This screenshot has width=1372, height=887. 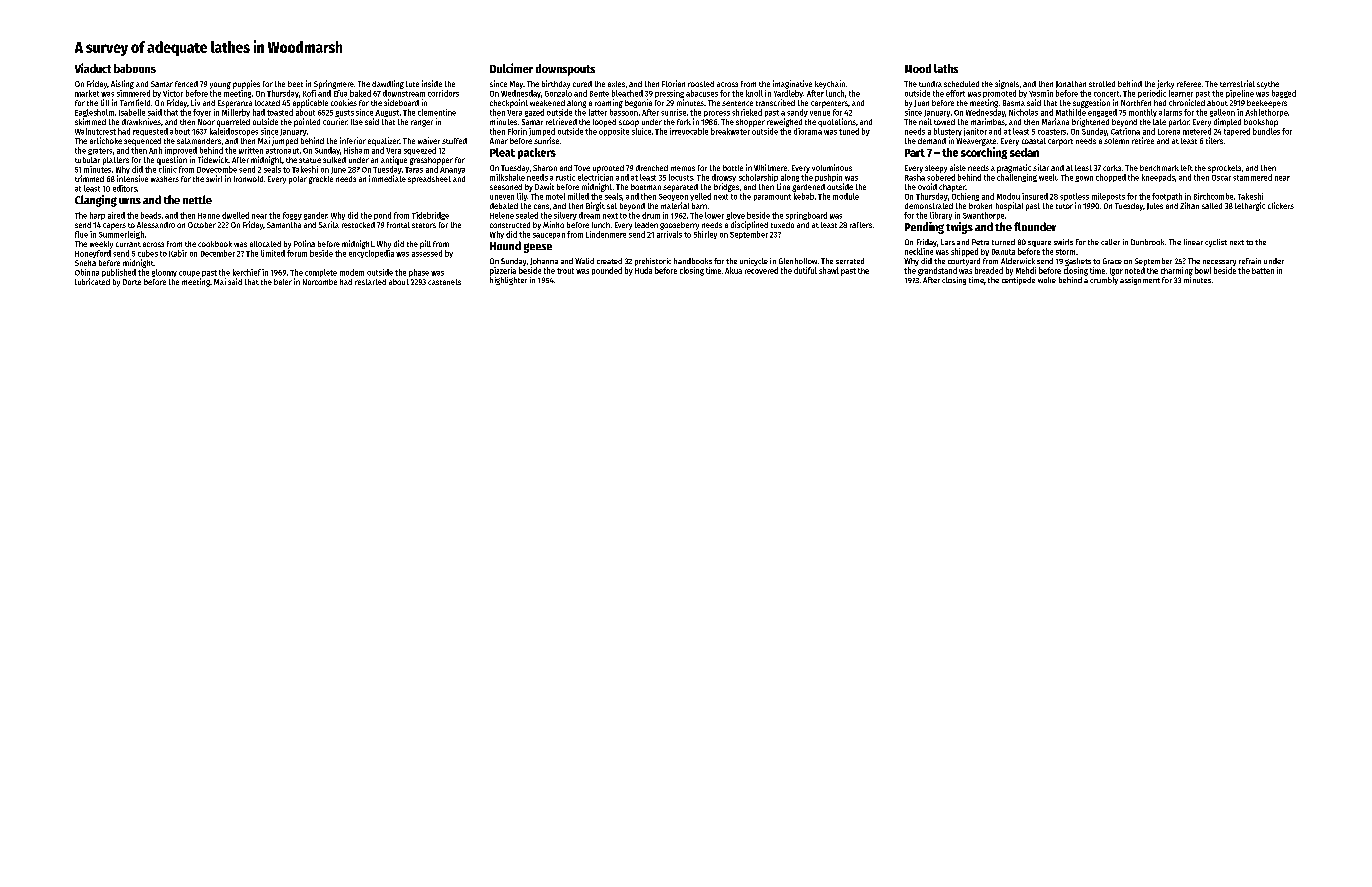 I want to click on sedan, so click(x=1024, y=152).
